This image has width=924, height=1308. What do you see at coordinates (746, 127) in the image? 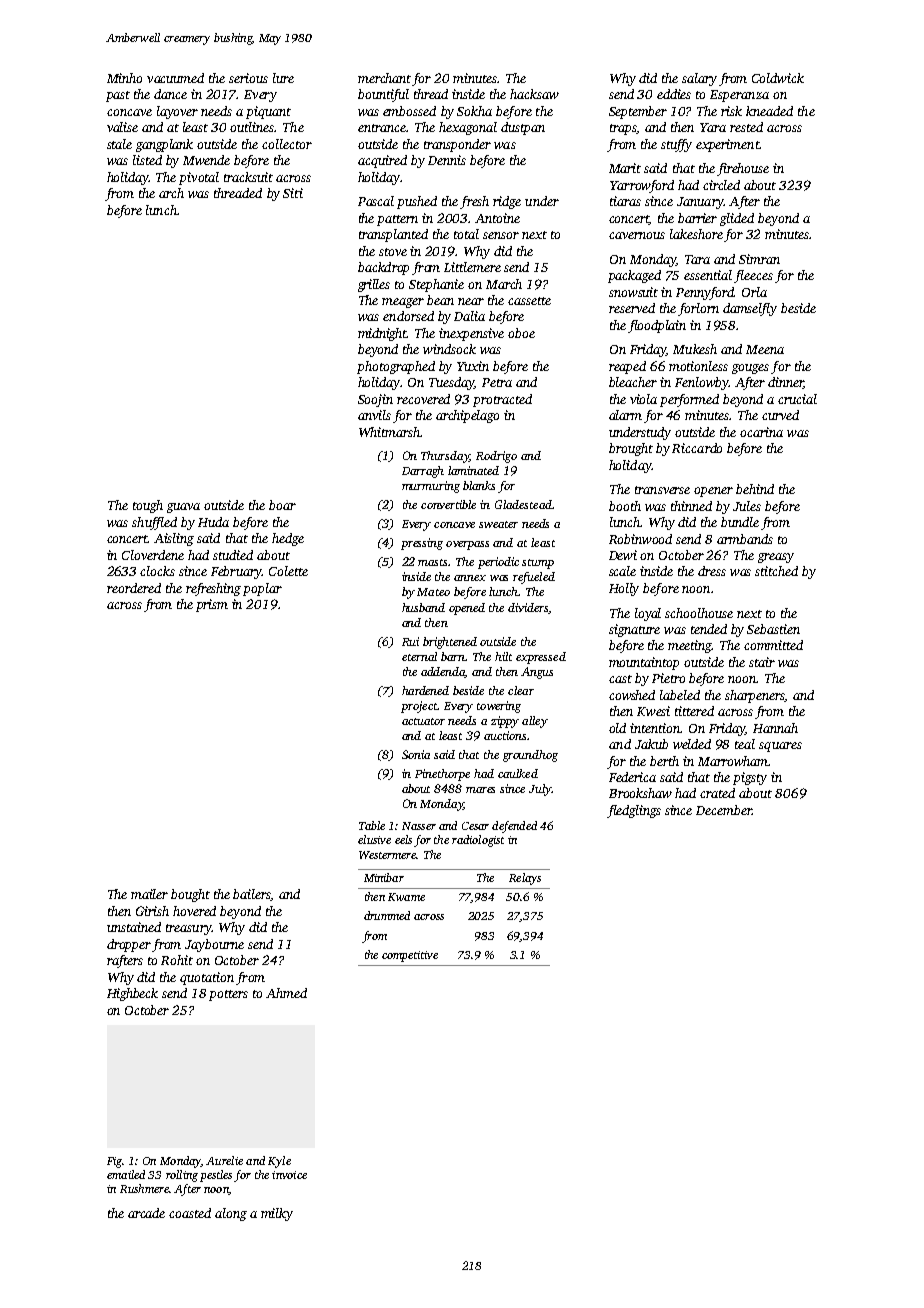
I see `rested` at bounding box center [746, 127].
